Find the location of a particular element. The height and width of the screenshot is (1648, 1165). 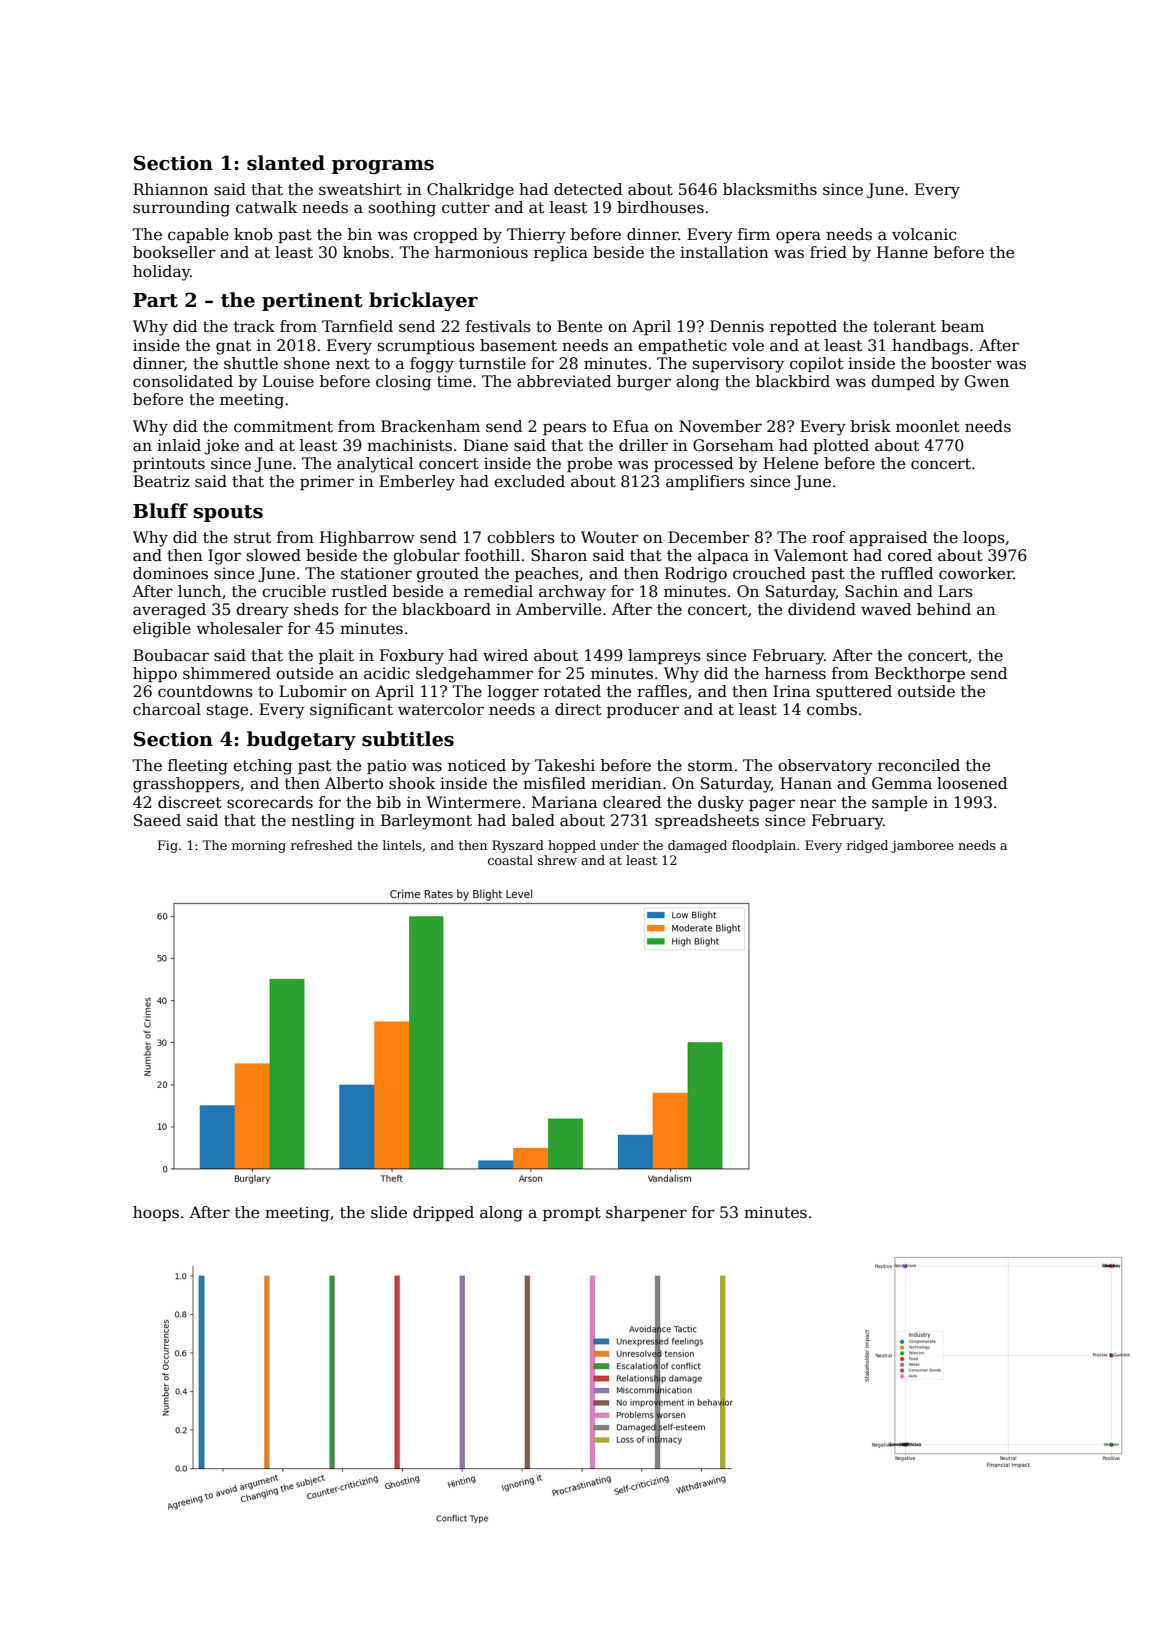

holiday is located at coordinates (161, 273).
